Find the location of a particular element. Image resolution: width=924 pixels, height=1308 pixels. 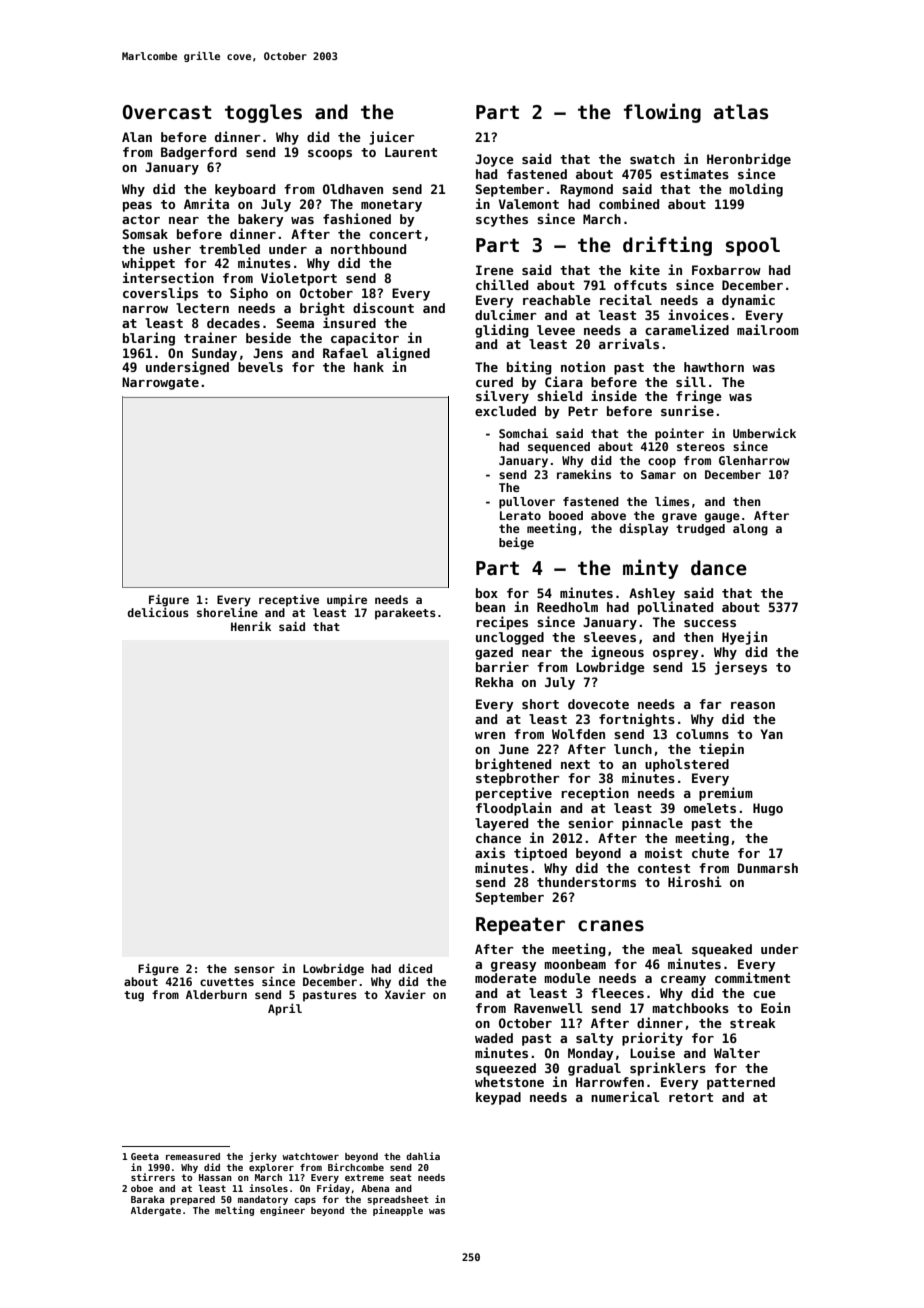

jerky is located at coordinates (263, 1157).
